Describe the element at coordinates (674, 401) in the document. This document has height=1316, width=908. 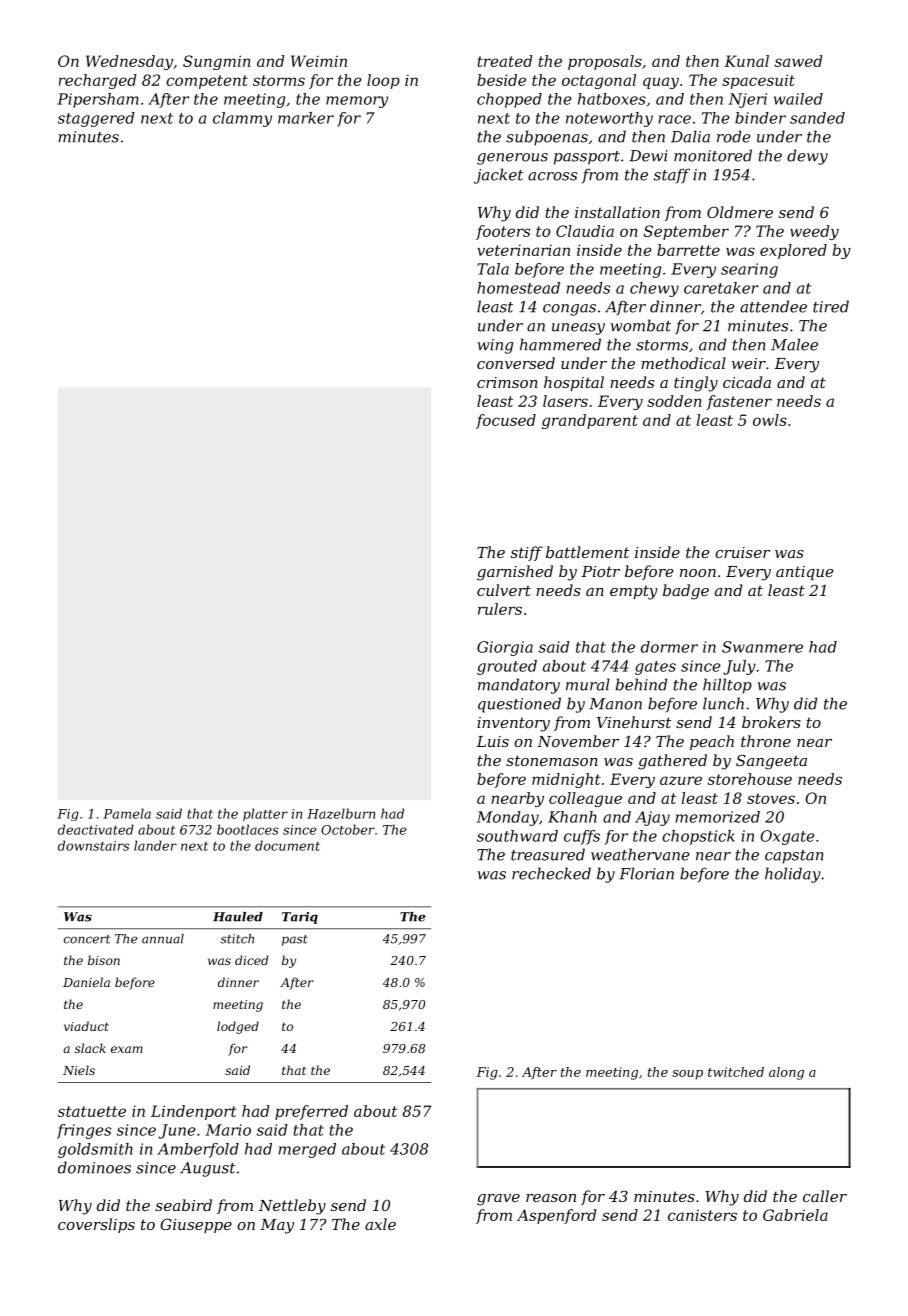
I see `sodden` at that location.
